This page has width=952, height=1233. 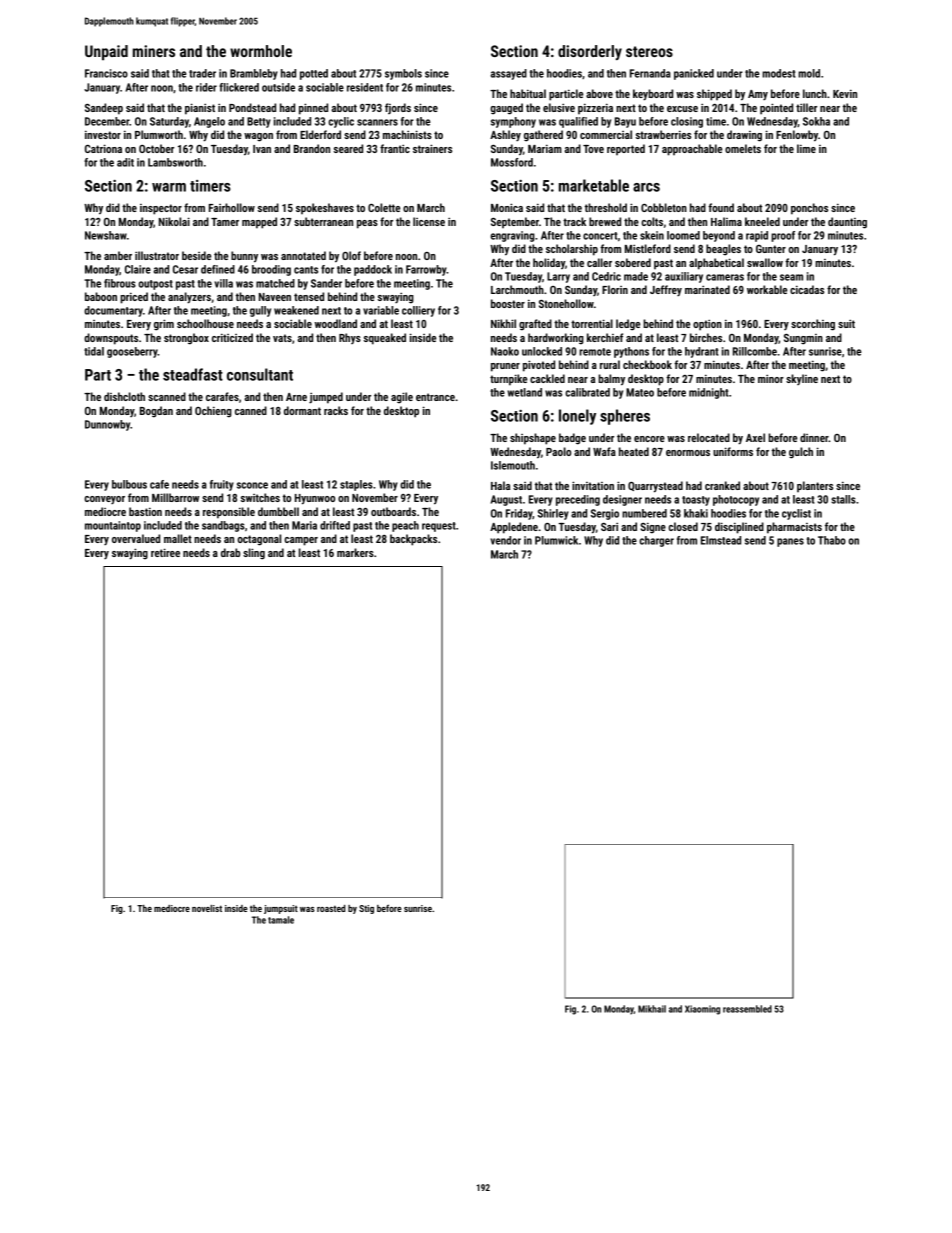 What do you see at coordinates (207, 908) in the page?
I see `novelist` at bounding box center [207, 908].
